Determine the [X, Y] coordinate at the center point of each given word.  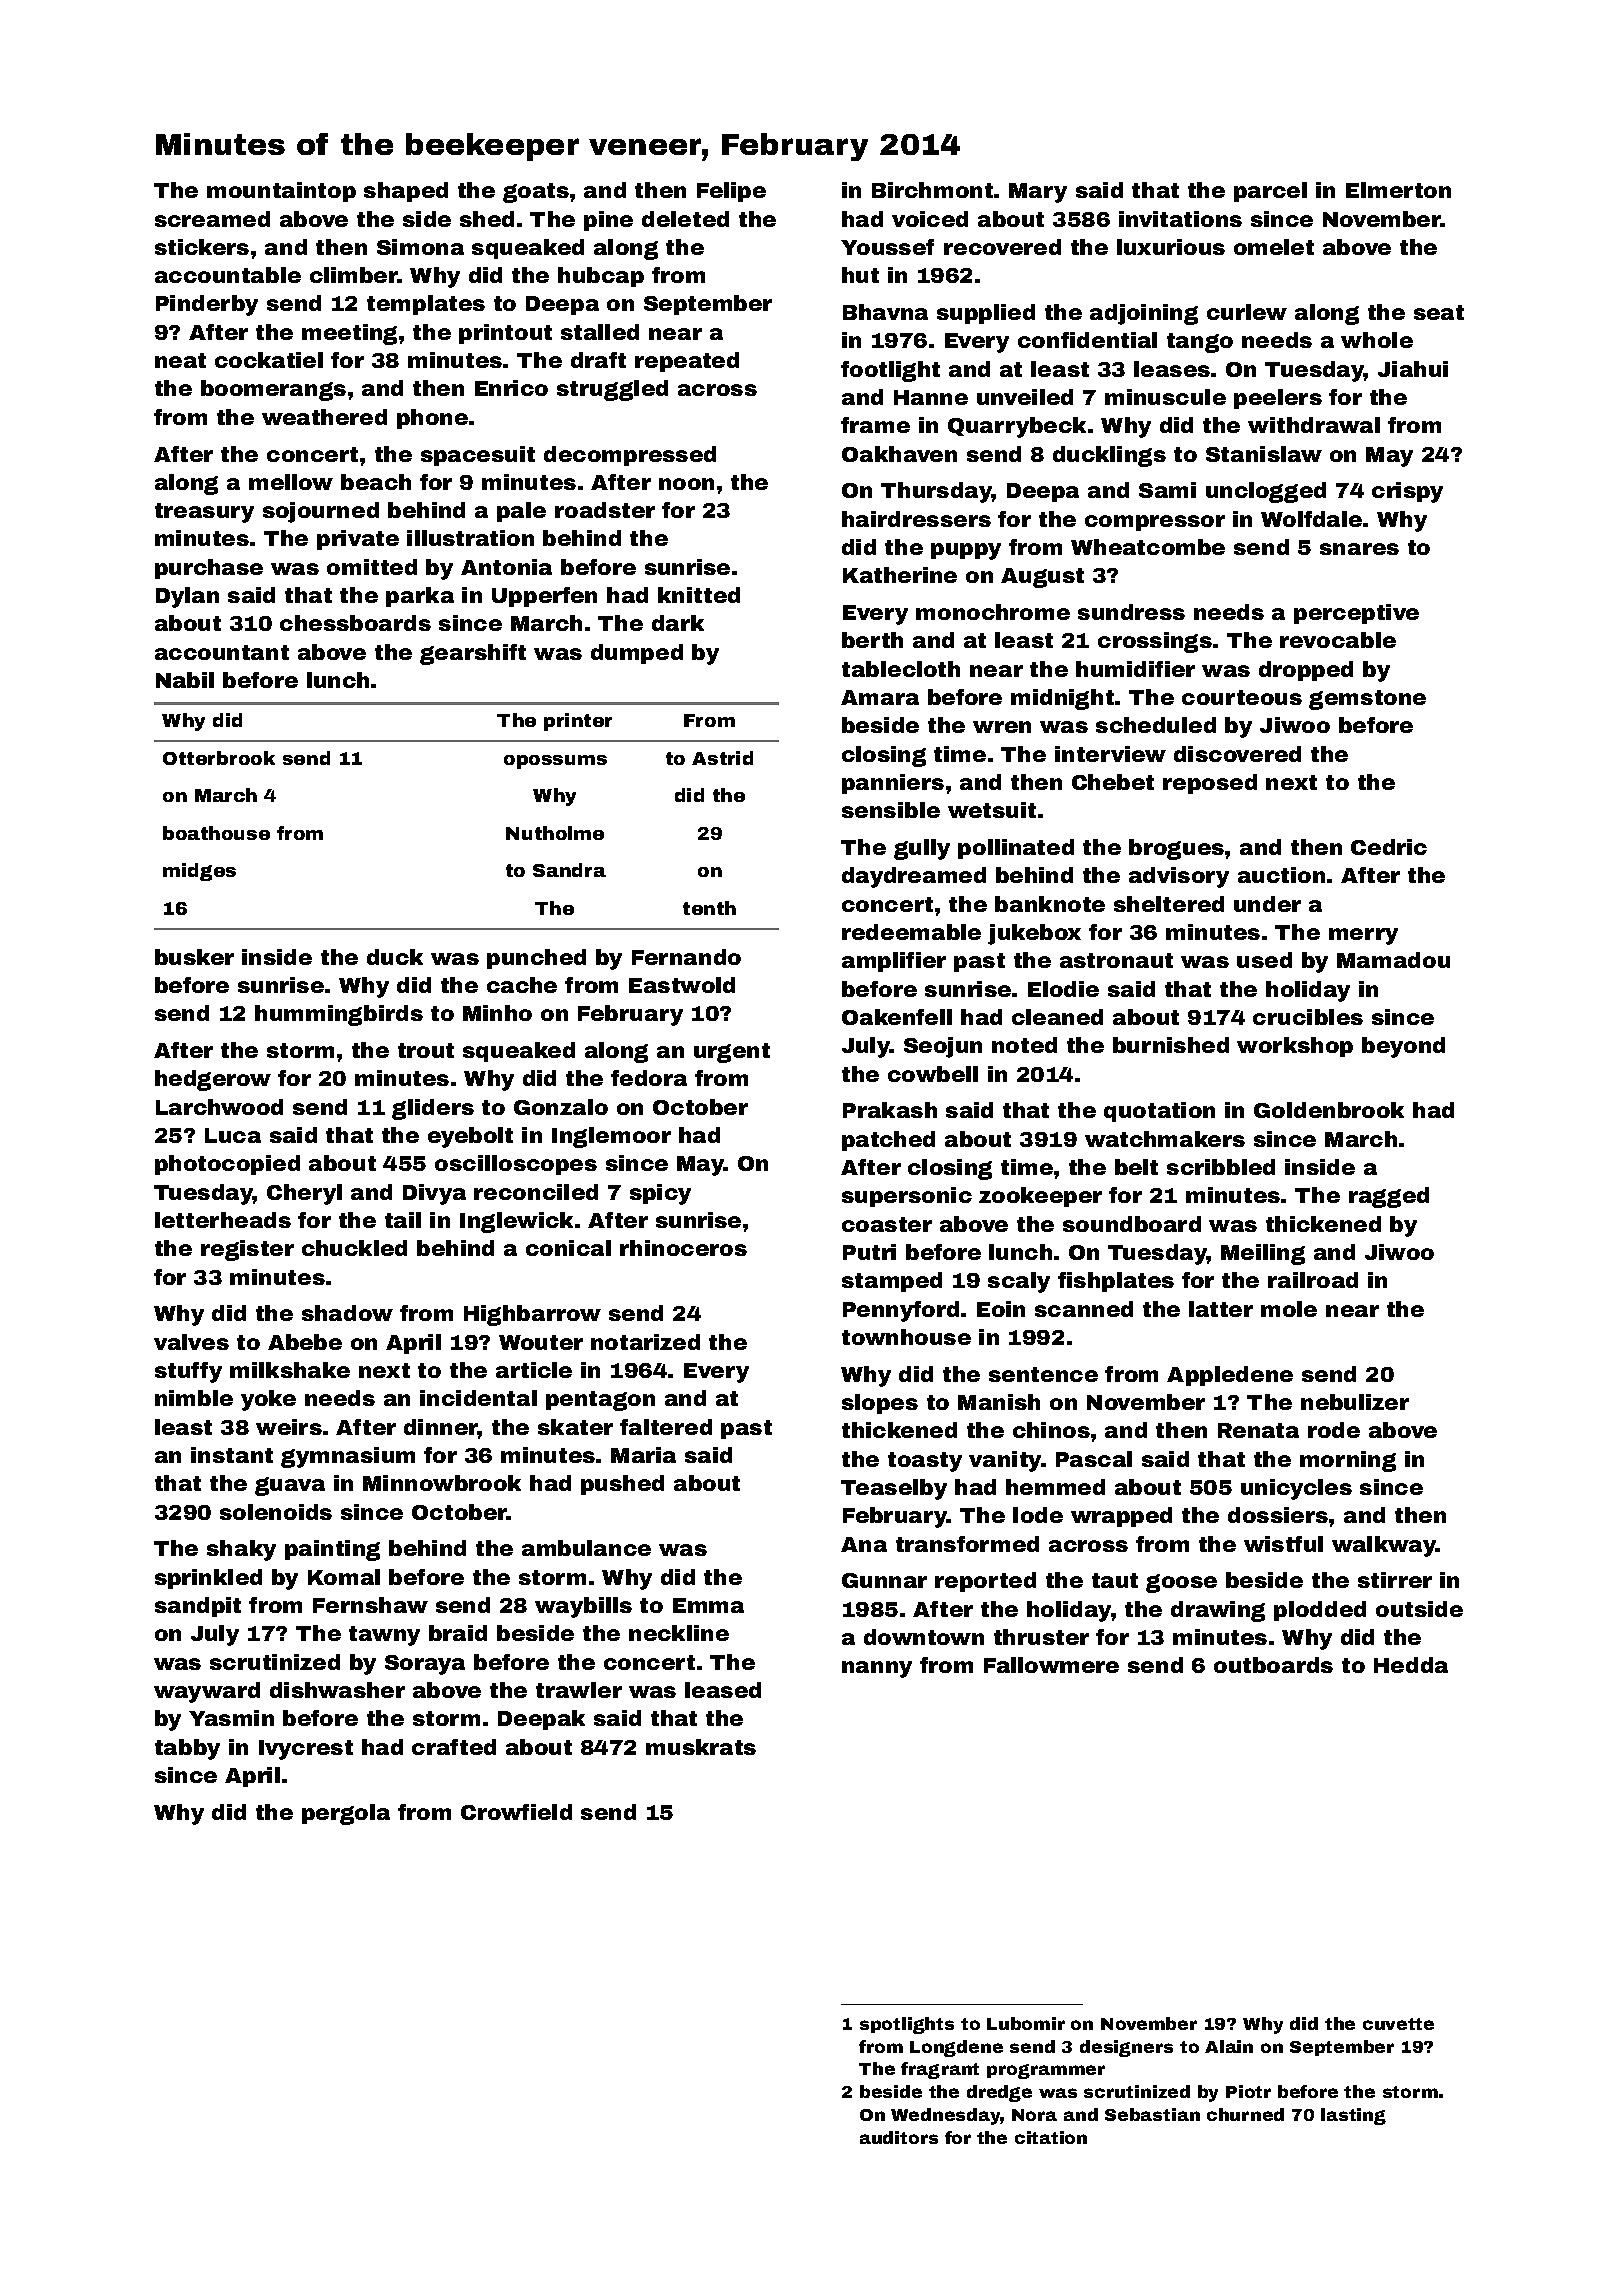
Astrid [722, 758]
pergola [346, 1814]
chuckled [354, 1248]
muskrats [701, 1747]
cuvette [1398, 2024]
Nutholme [555, 833]
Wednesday [946, 2116]
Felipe [731, 192]
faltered [666, 1427]
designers [1126, 2048]
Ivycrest [306, 1750]
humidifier [1135, 669]
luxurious [1171, 247]
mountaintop [281, 192]
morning [1348, 1461]
